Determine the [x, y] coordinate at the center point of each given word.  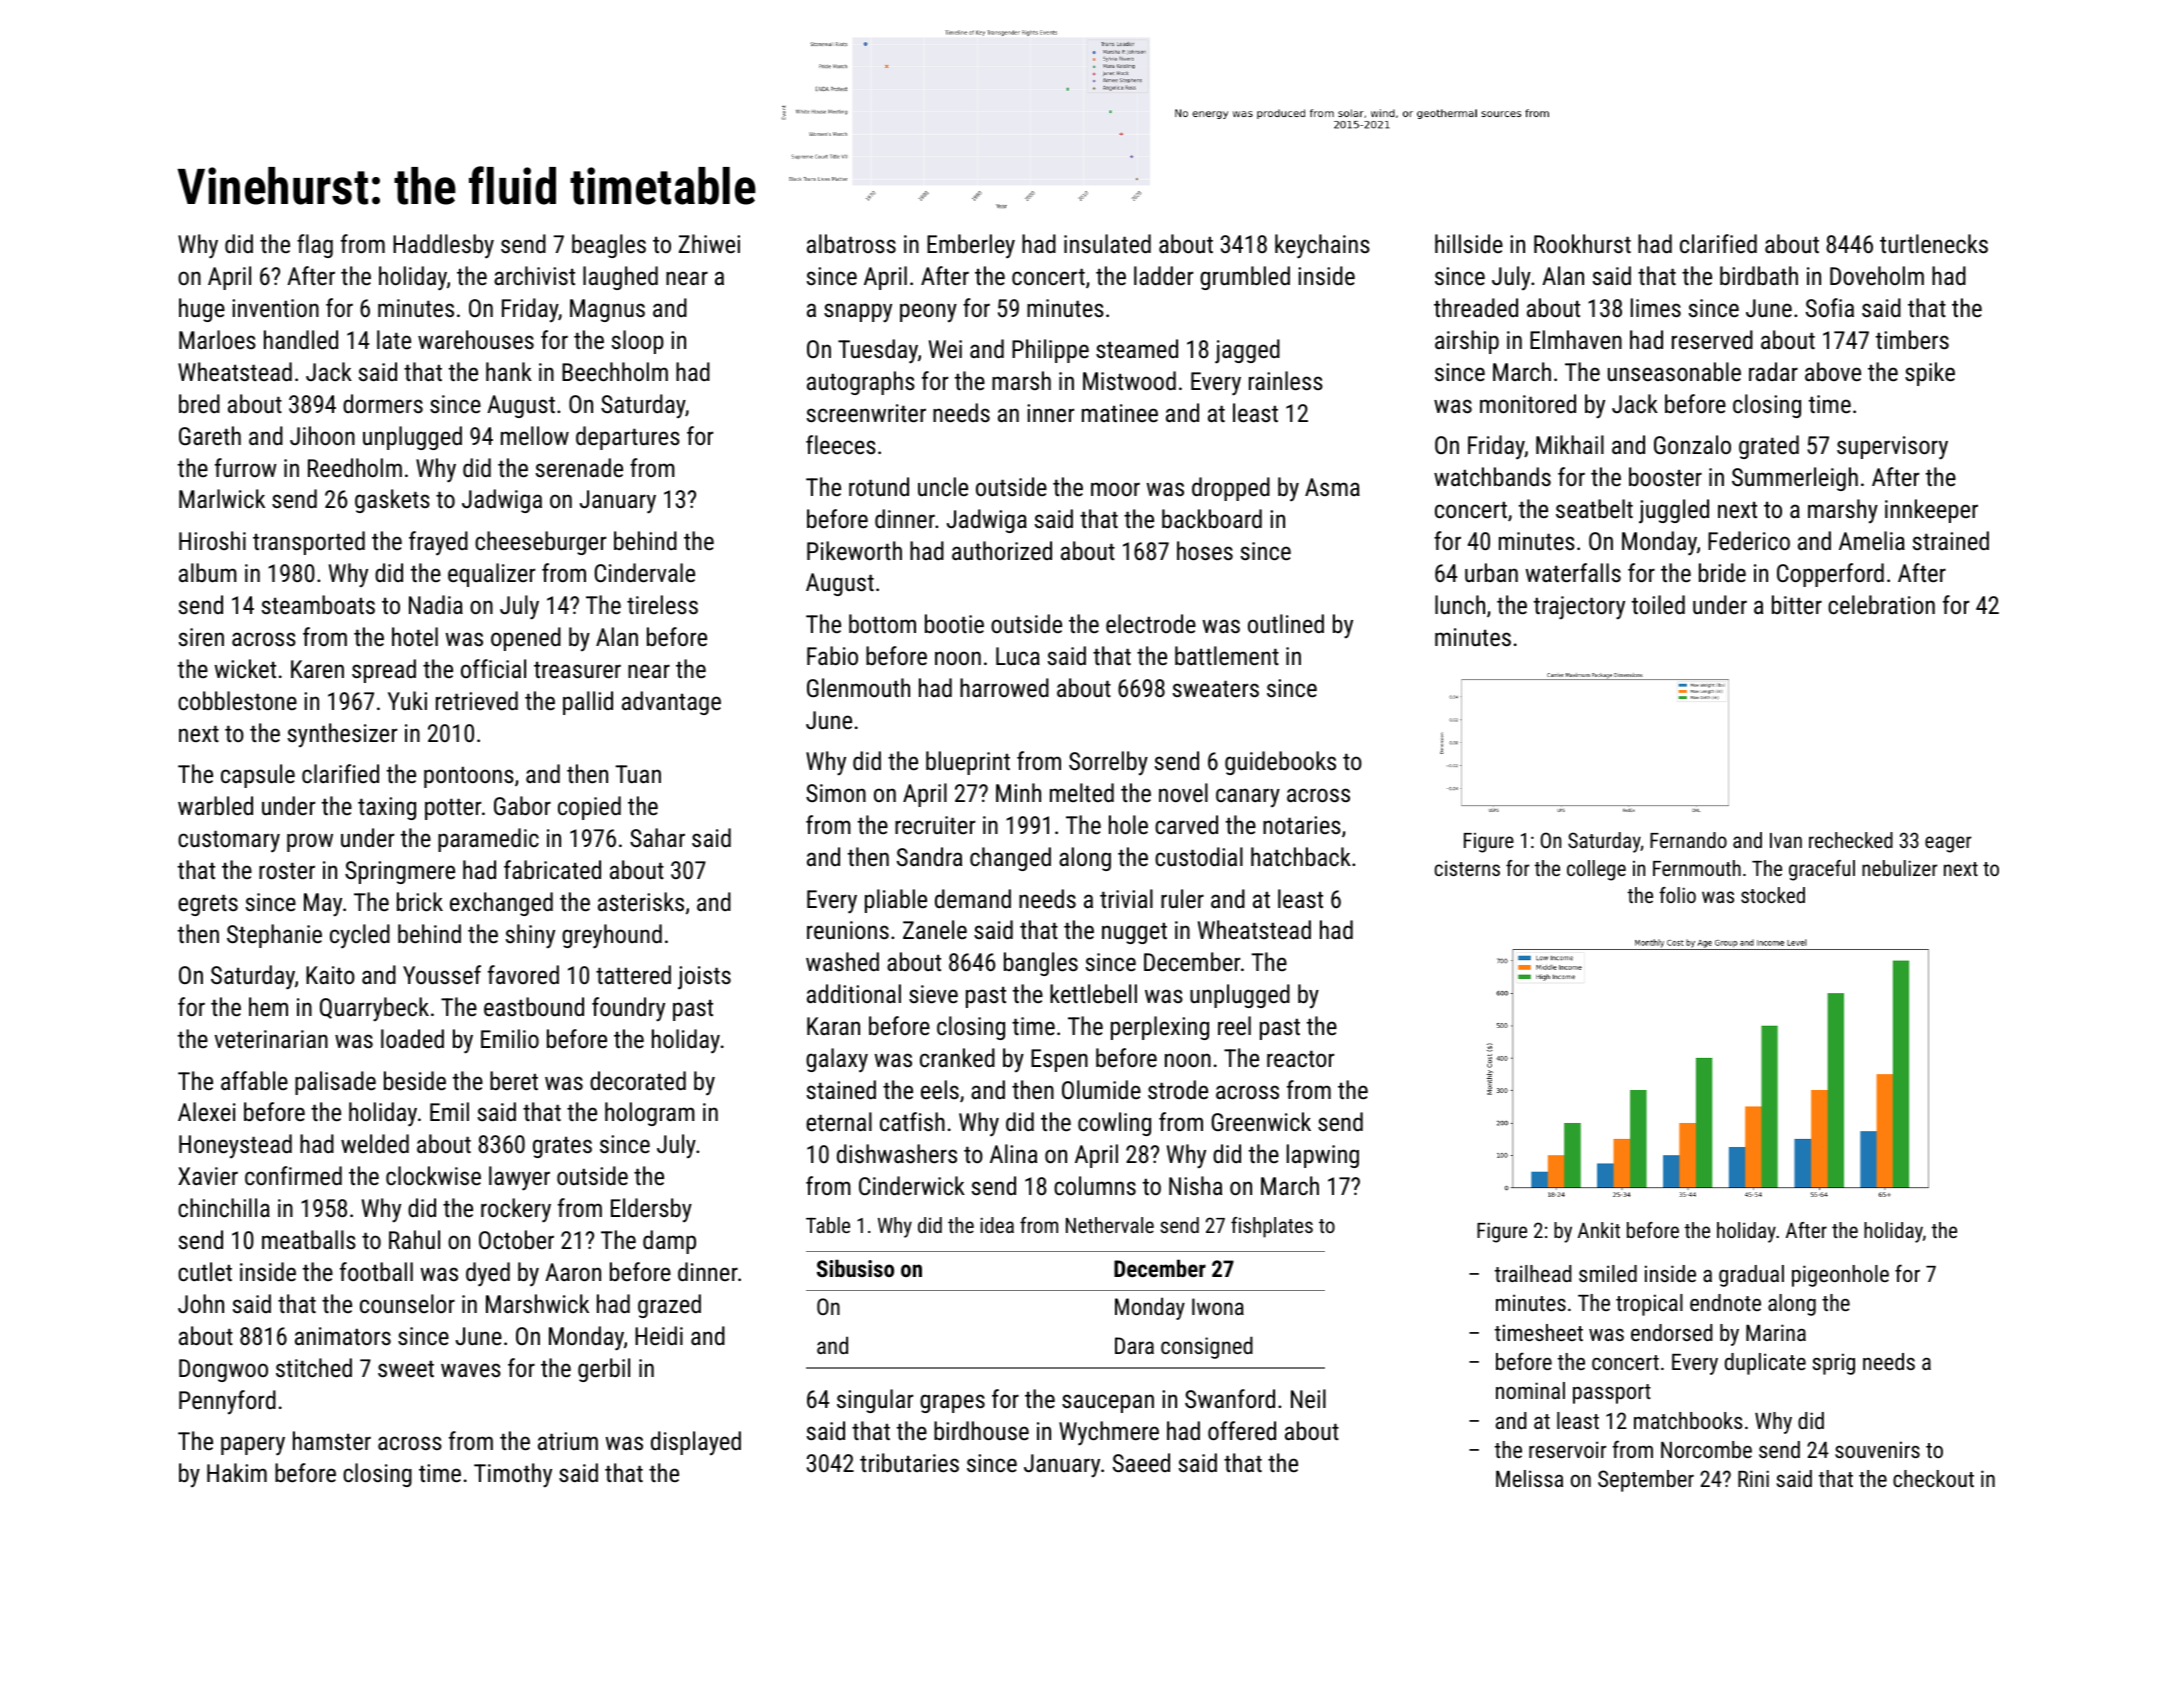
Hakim [237, 1472]
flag [315, 246]
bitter [1797, 604]
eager [1948, 844]
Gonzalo [1692, 444]
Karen [317, 669]
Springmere [400, 872]
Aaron [573, 1272]
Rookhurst [1582, 243]
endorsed [1672, 1332]
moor [1115, 489]
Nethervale [1110, 1225]
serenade [579, 467]
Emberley [971, 246]
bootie [954, 623]
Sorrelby [1108, 763]
